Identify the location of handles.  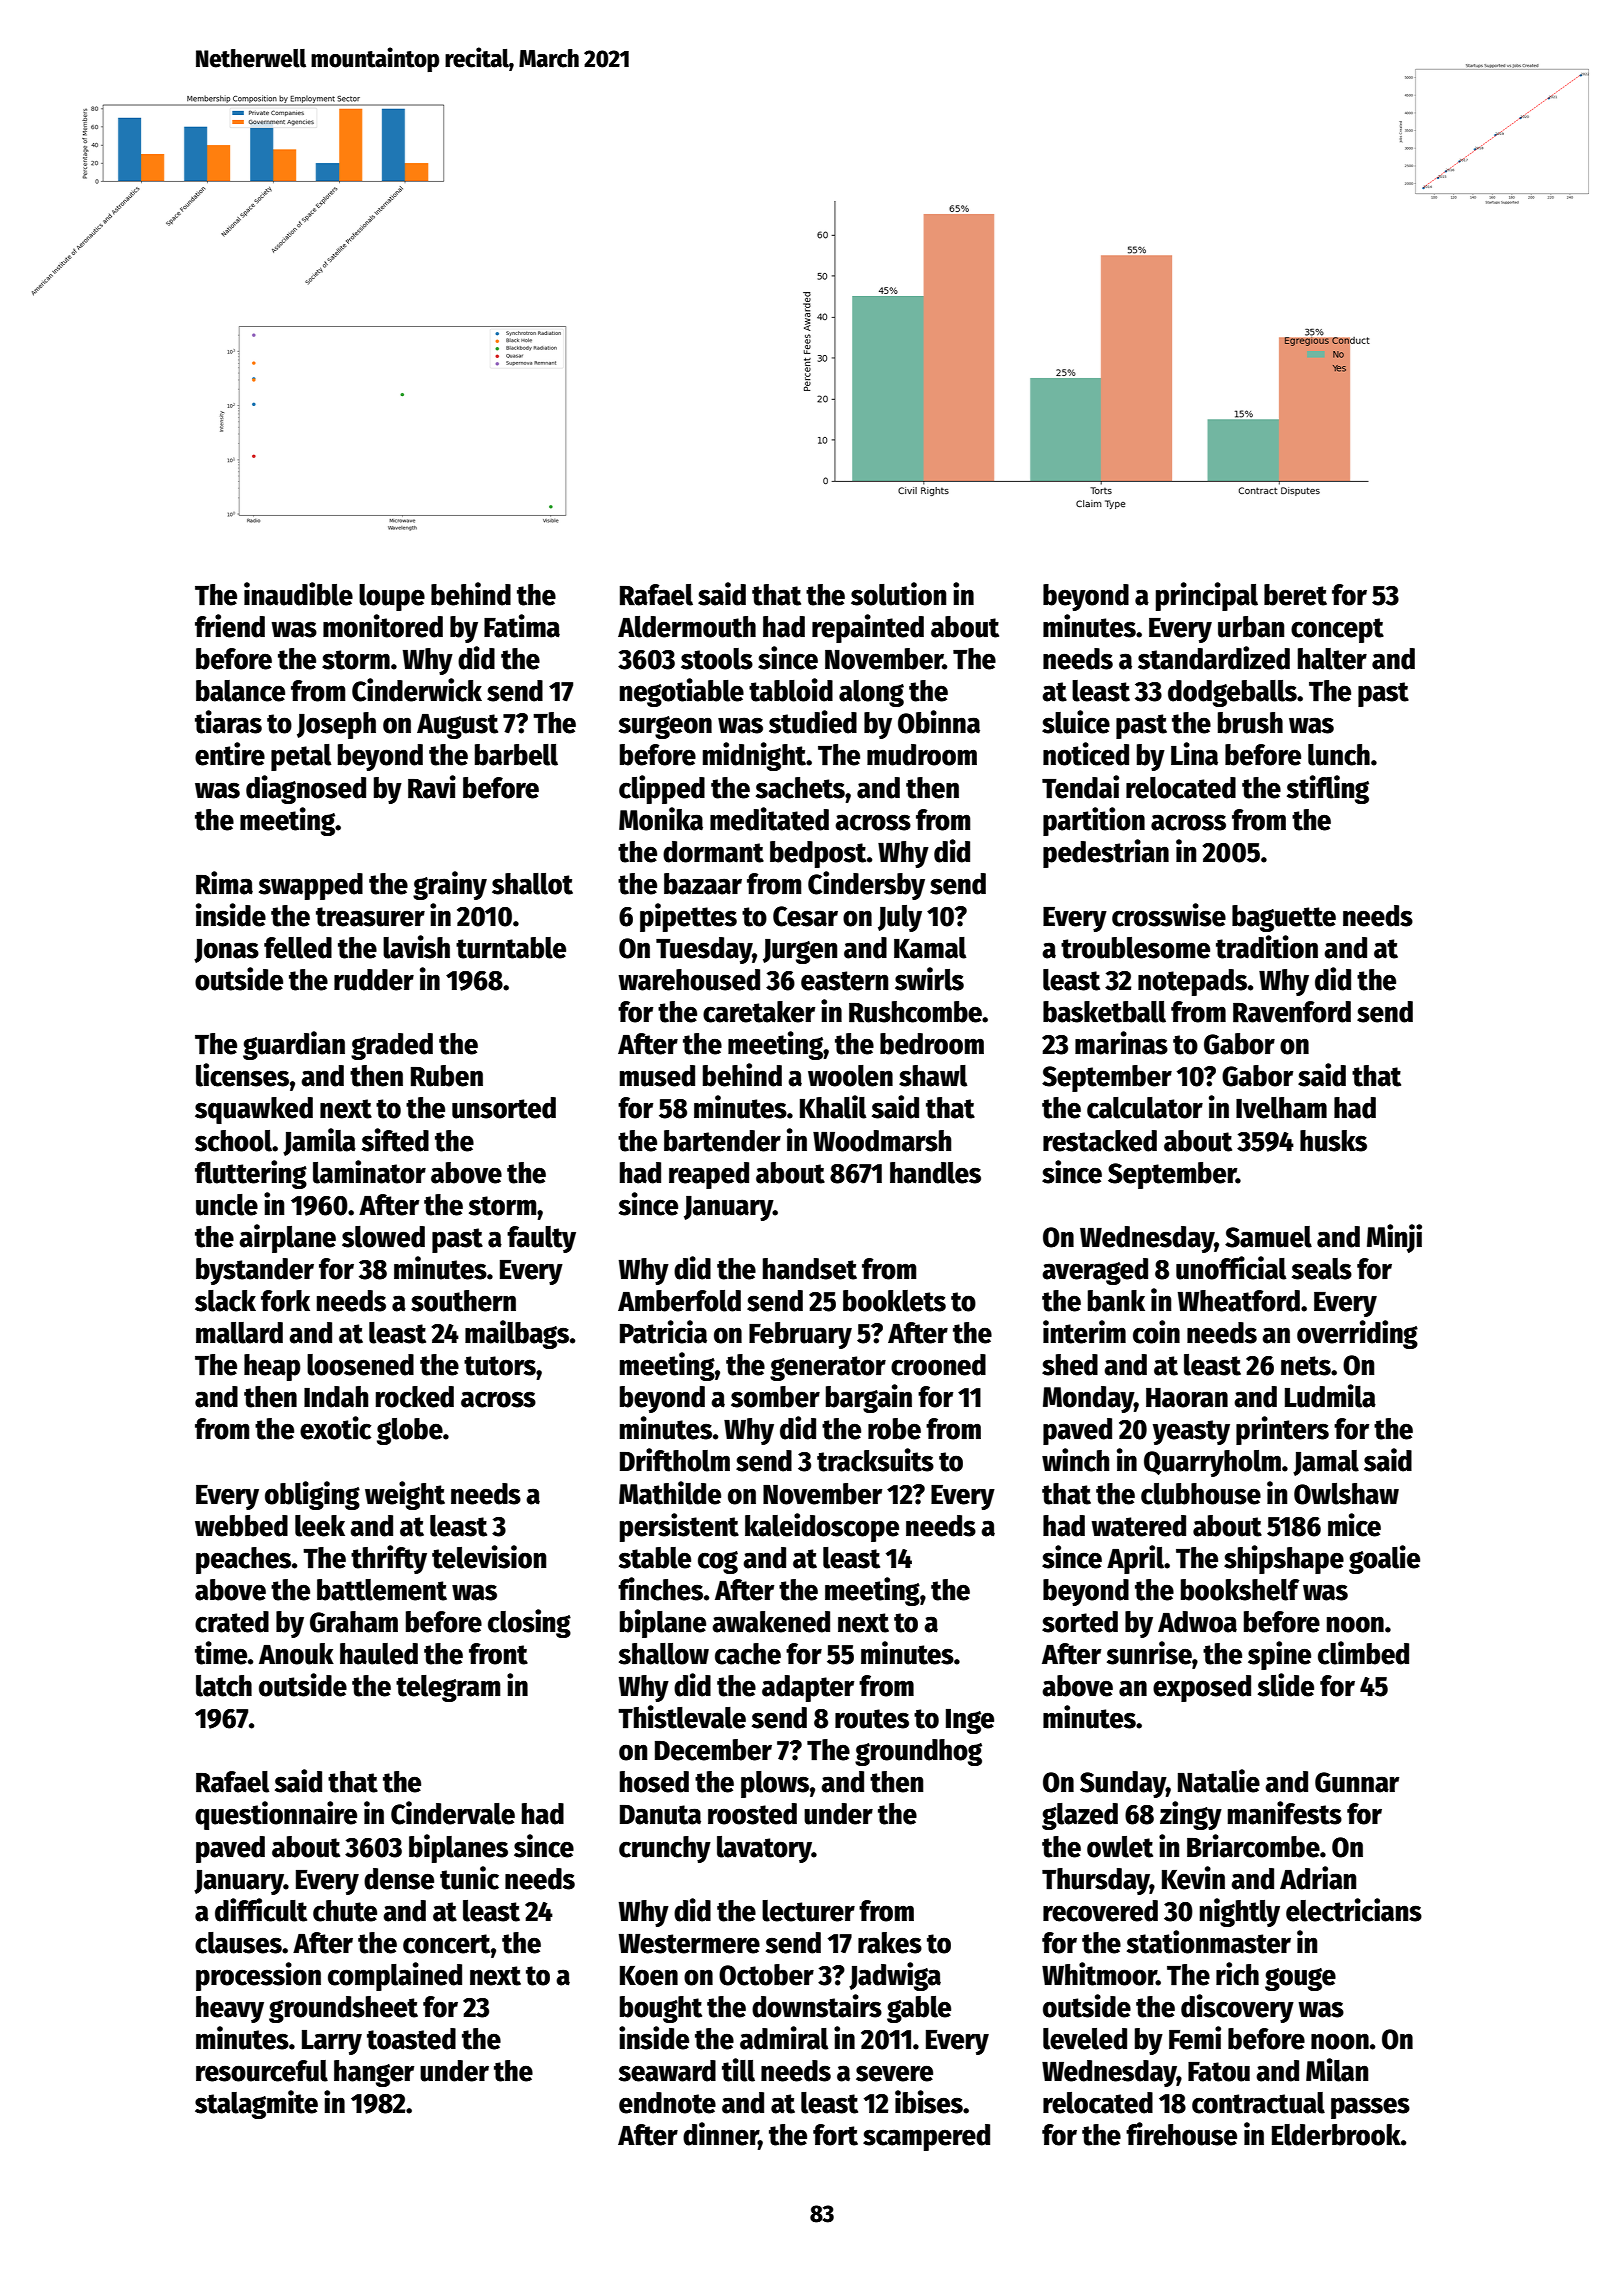
(935, 1173).
